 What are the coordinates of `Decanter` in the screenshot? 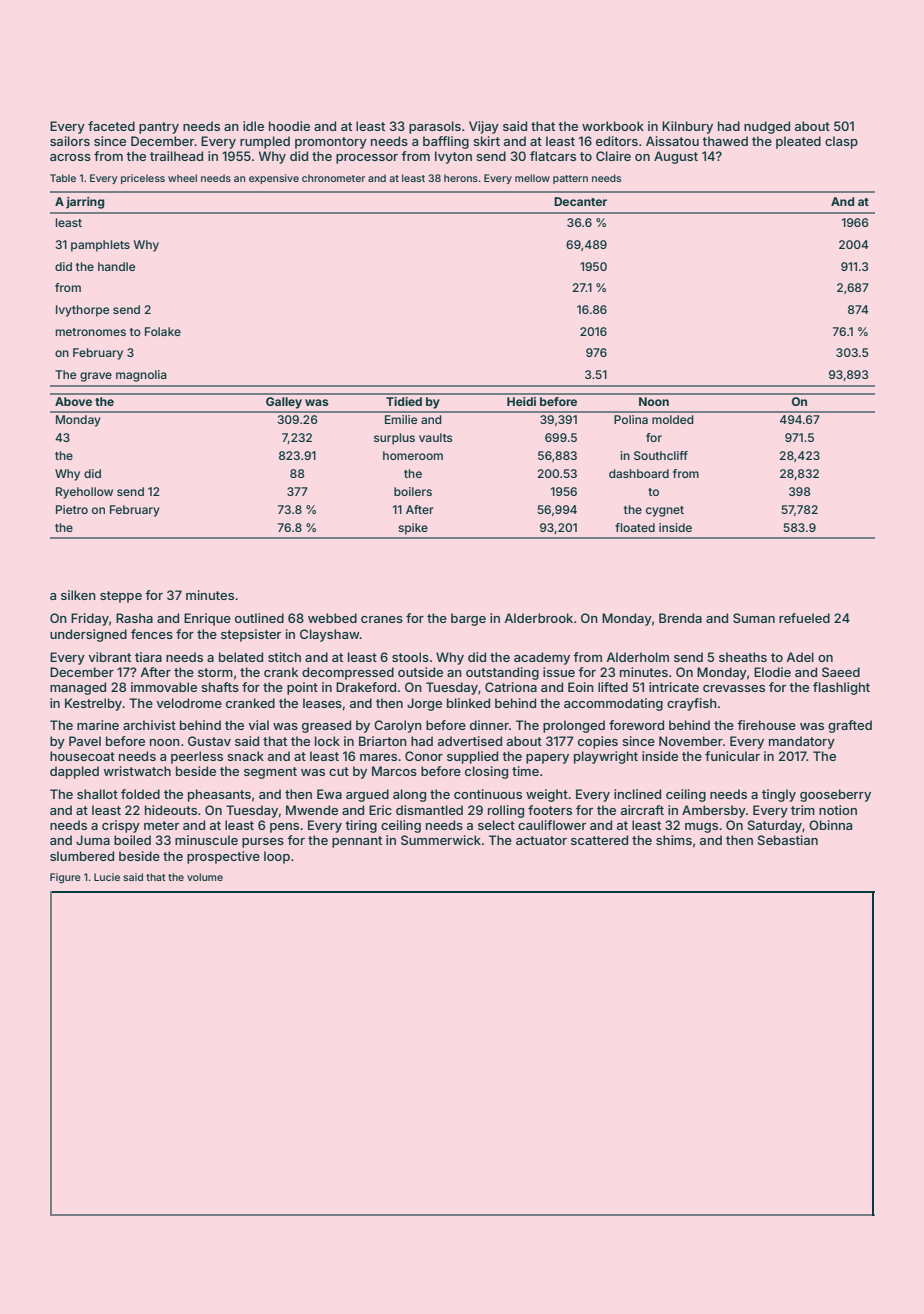 It's located at (580, 201).
